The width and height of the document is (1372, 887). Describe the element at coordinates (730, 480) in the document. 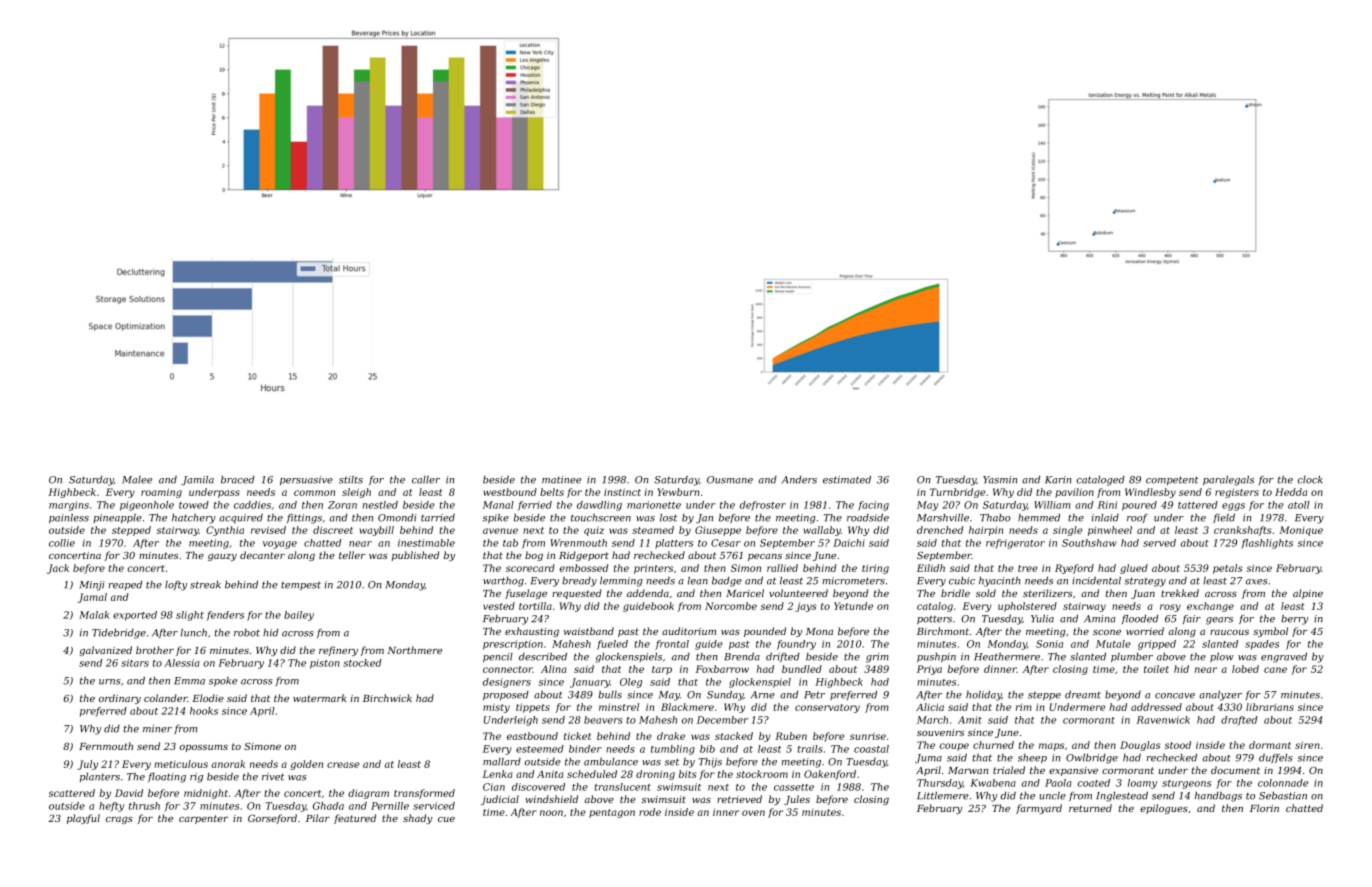

I see `Ousmane` at that location.
